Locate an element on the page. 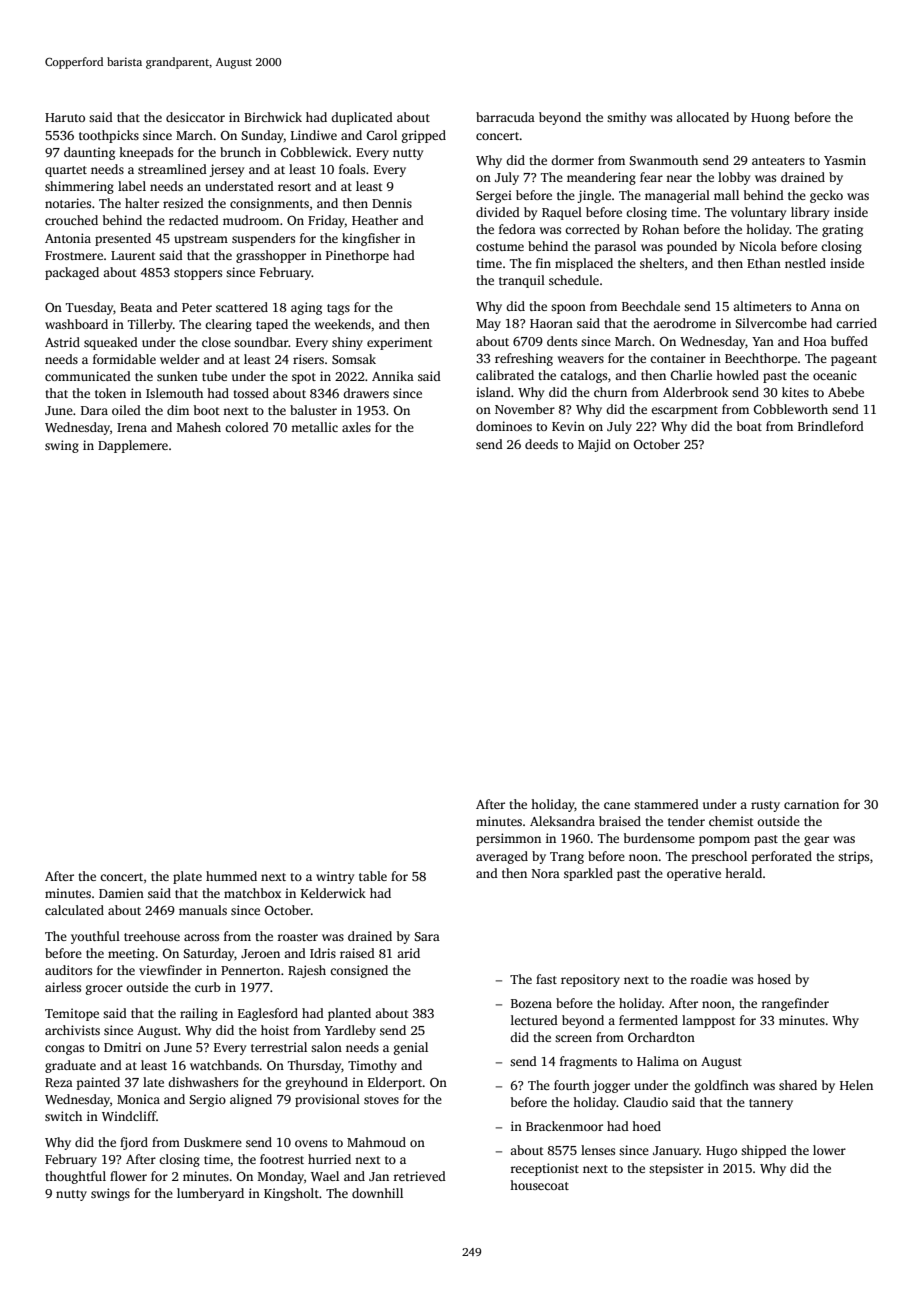 This image has height=1308, width=924. Idris is located at coordinates (323, 953).
